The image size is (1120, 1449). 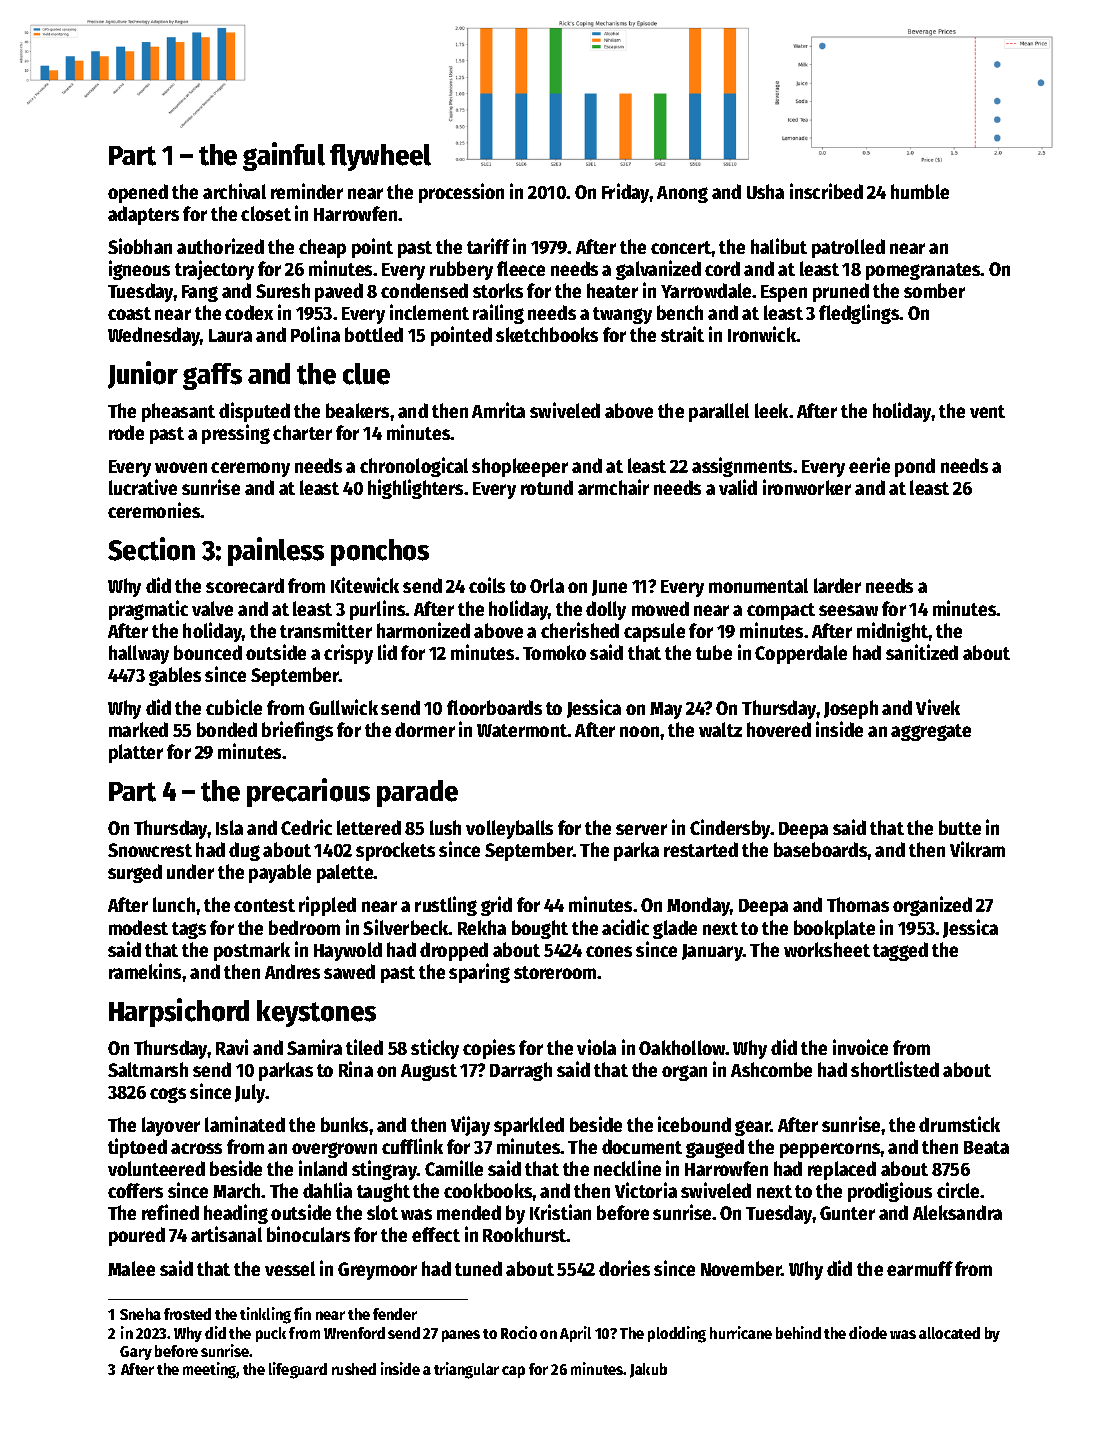 What do you see at coordinates (168, 1095) in the image?
I see `cogs` at bounding box center [168, 1095].
